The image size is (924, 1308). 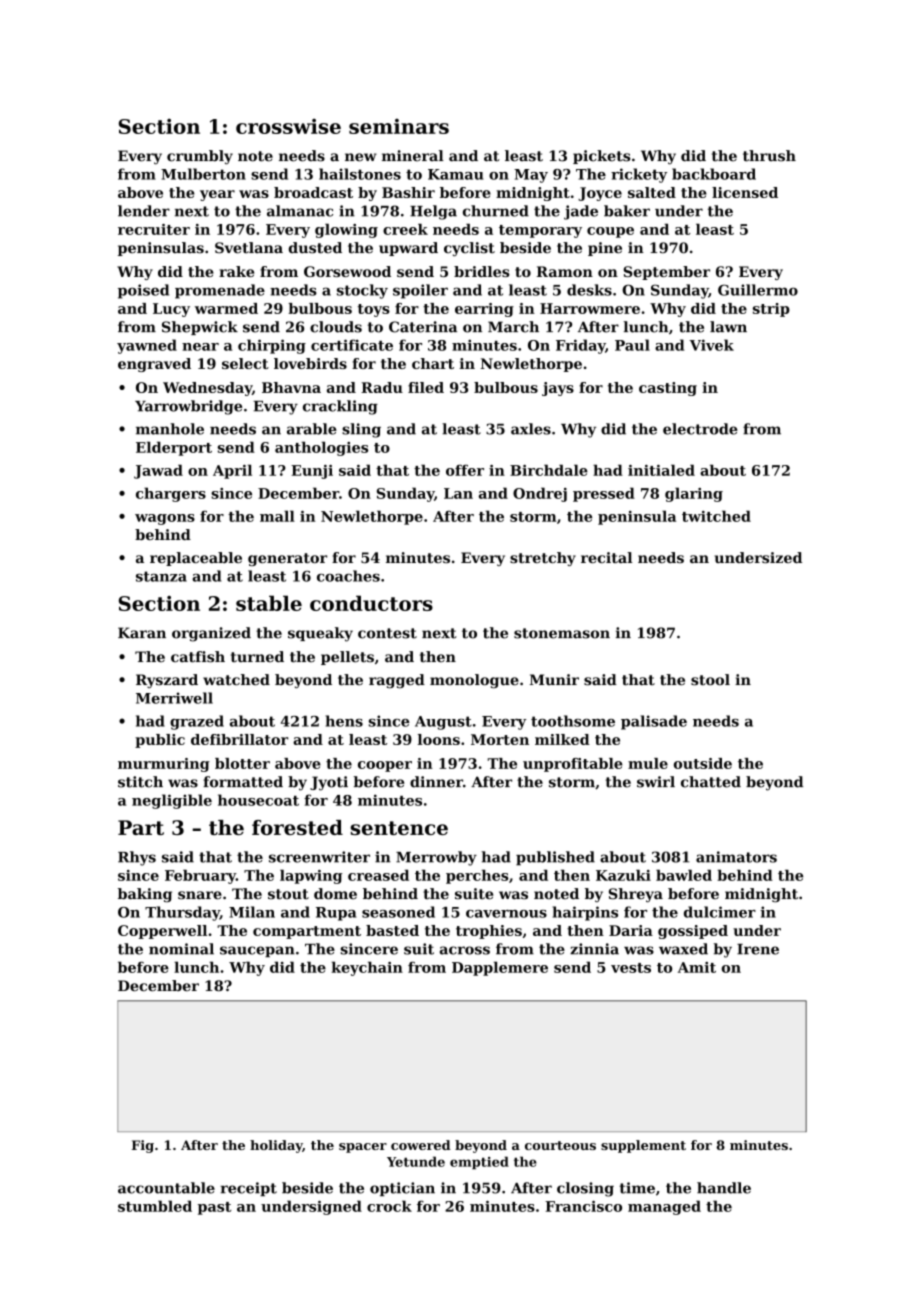 What do you see at coordinates (631, 968) in the document?
I see `vests` at bounding box center [631, 968].
